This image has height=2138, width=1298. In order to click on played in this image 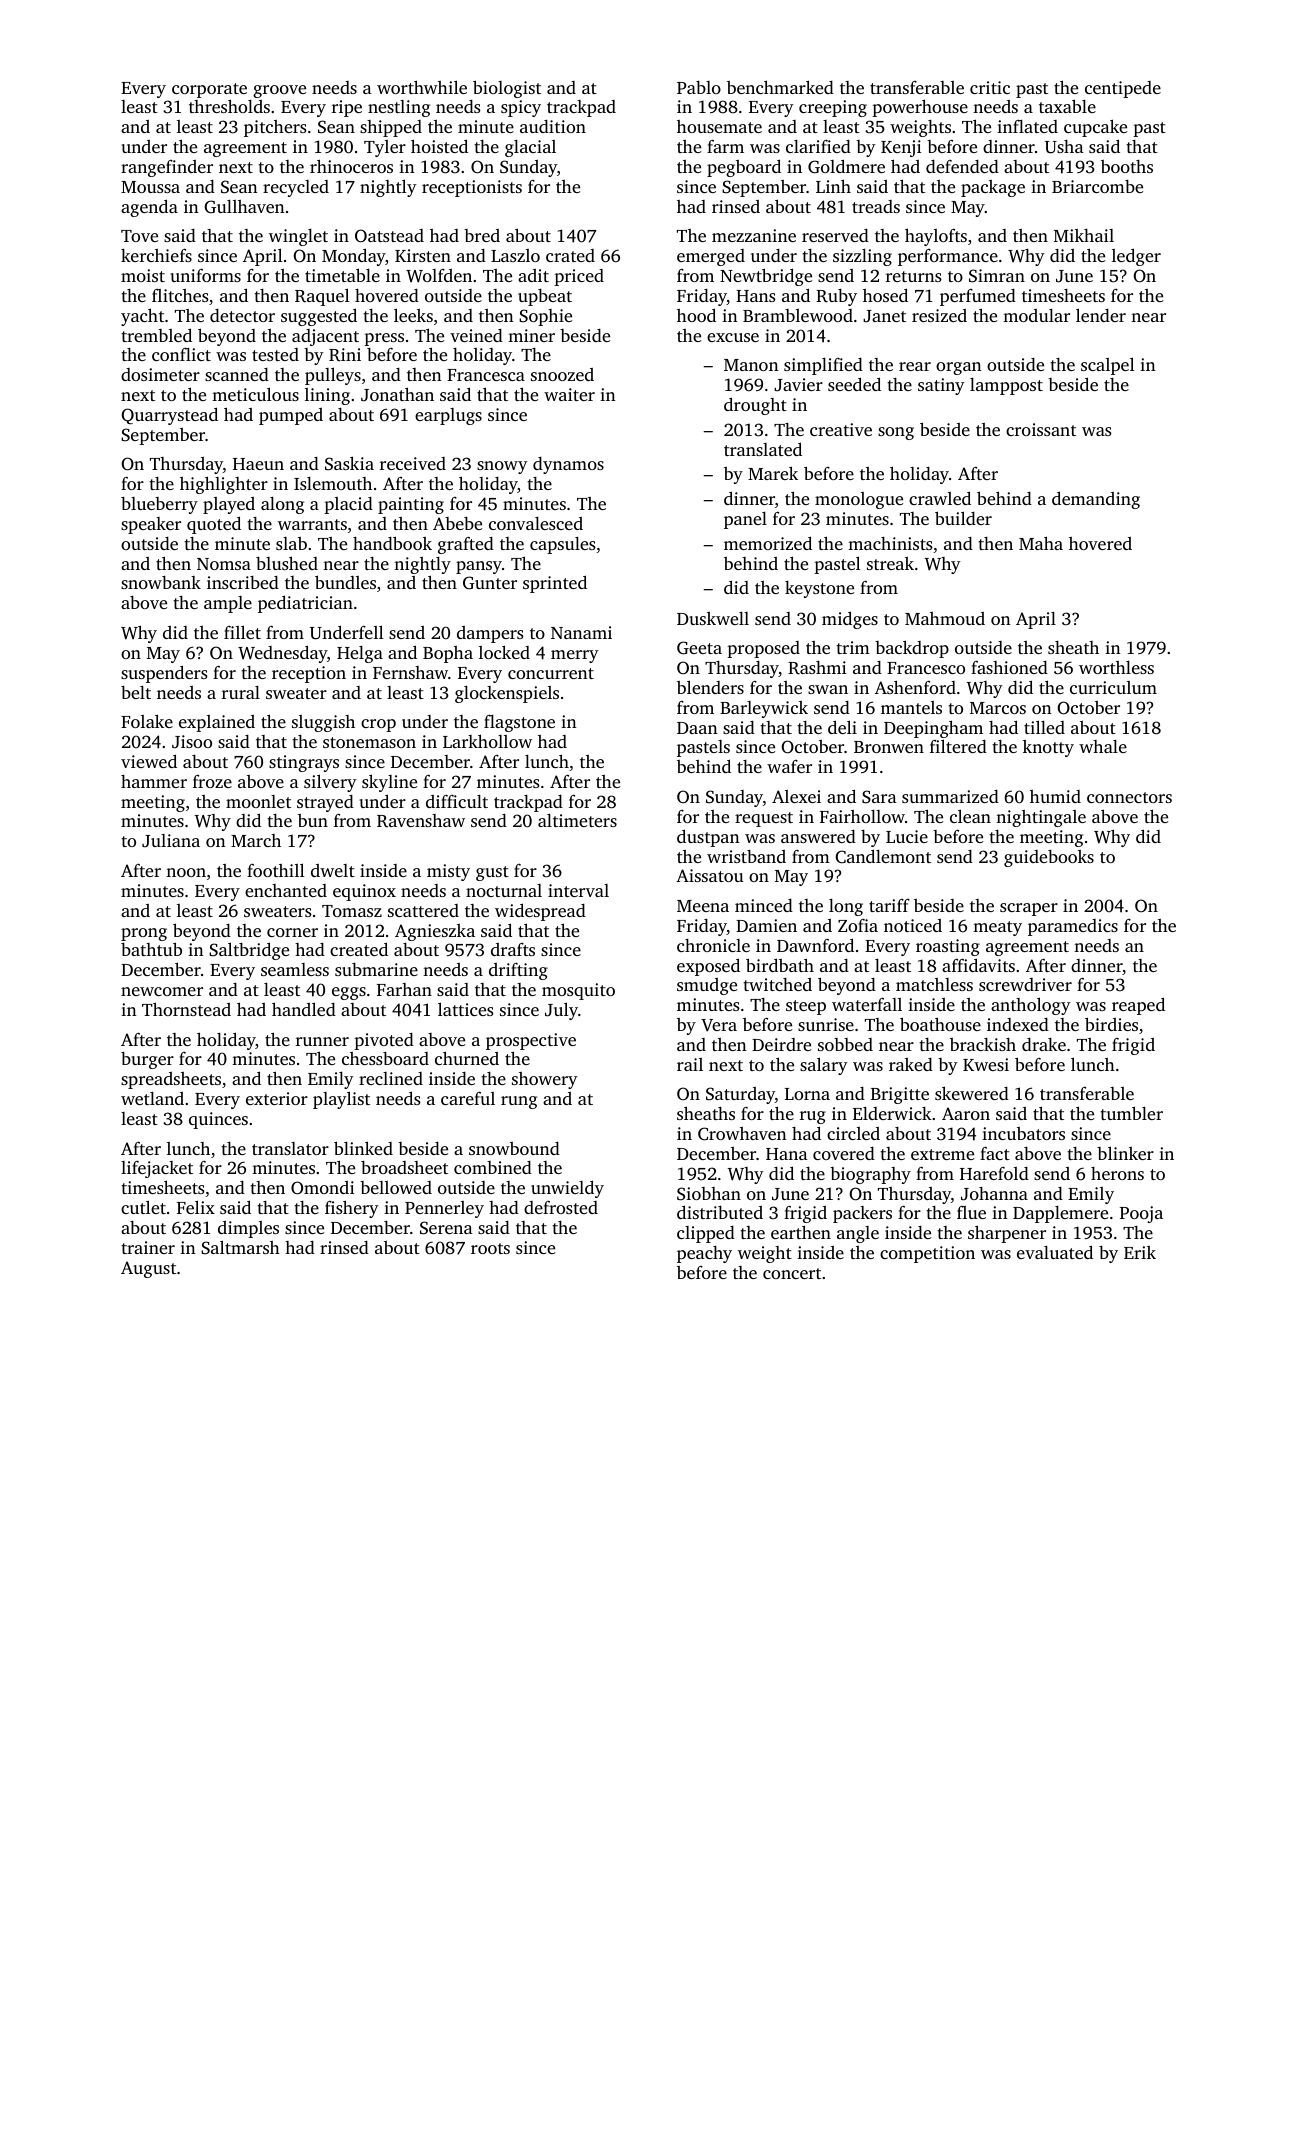, I will do `click(229, 505)`.
